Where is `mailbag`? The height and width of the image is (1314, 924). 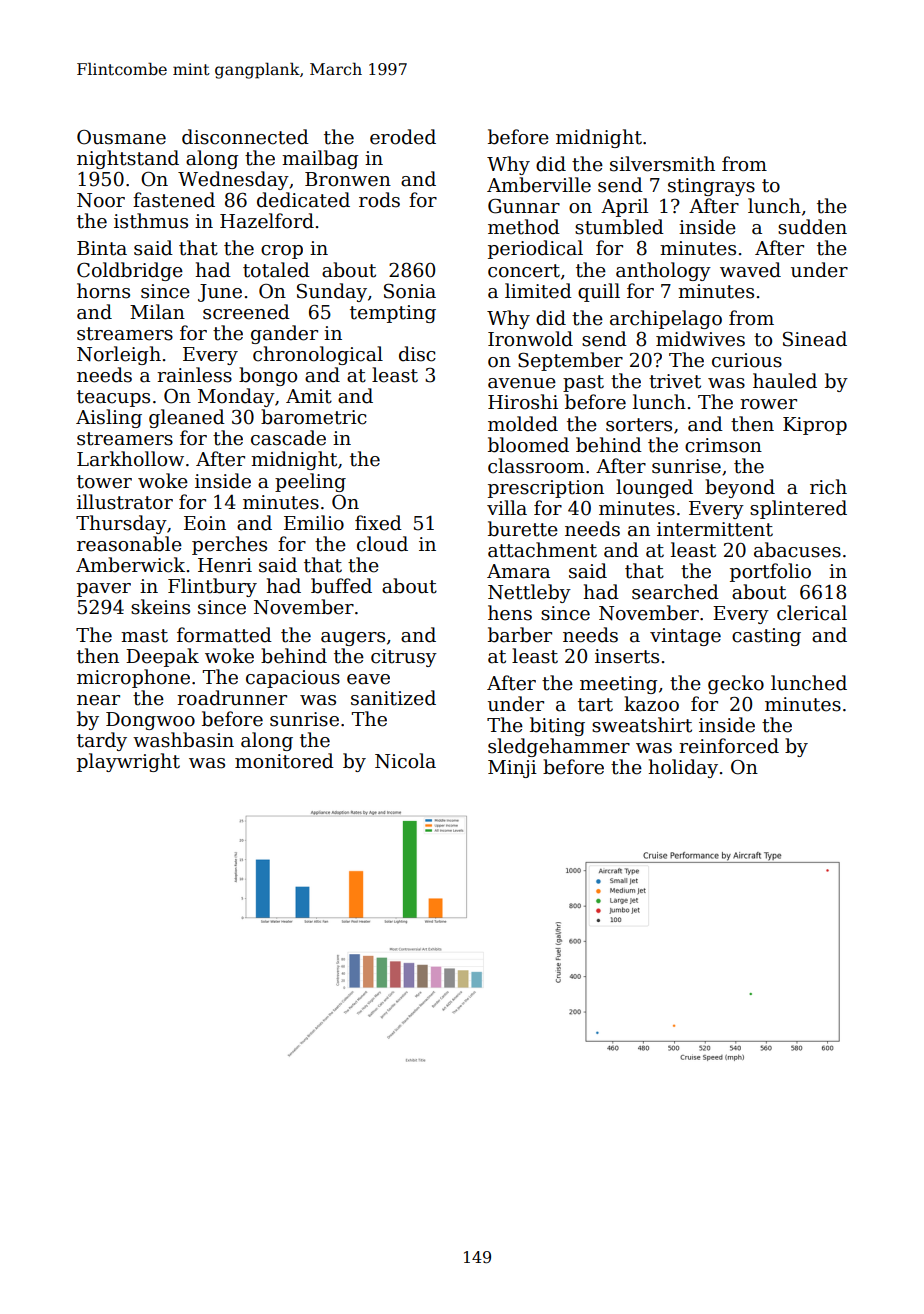
mailbag is located at coordinates (320, 159).
